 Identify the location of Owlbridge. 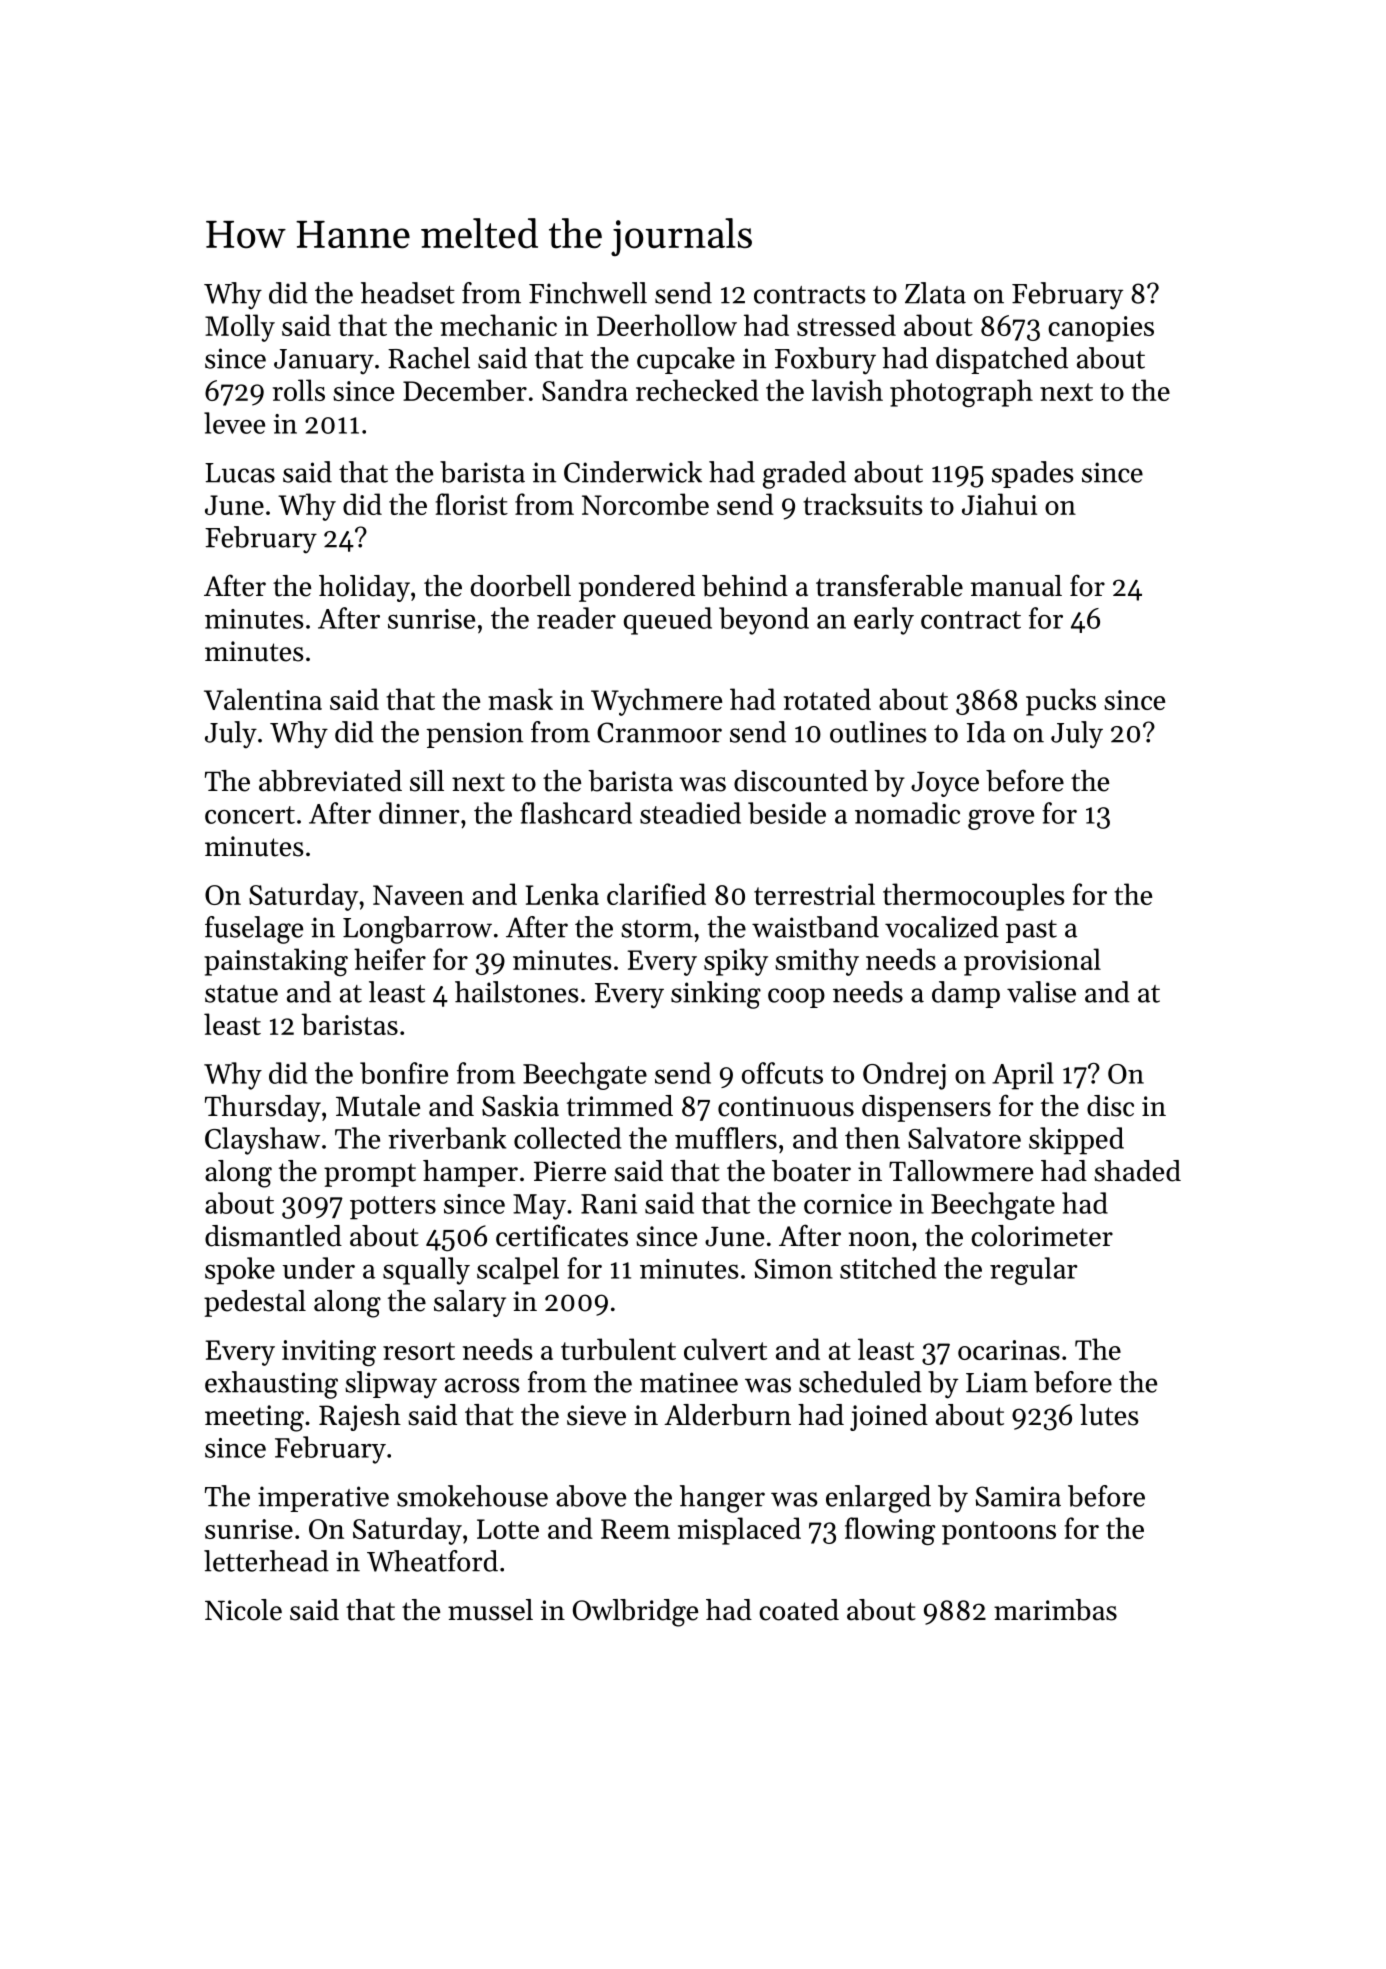
(635, 1613).
